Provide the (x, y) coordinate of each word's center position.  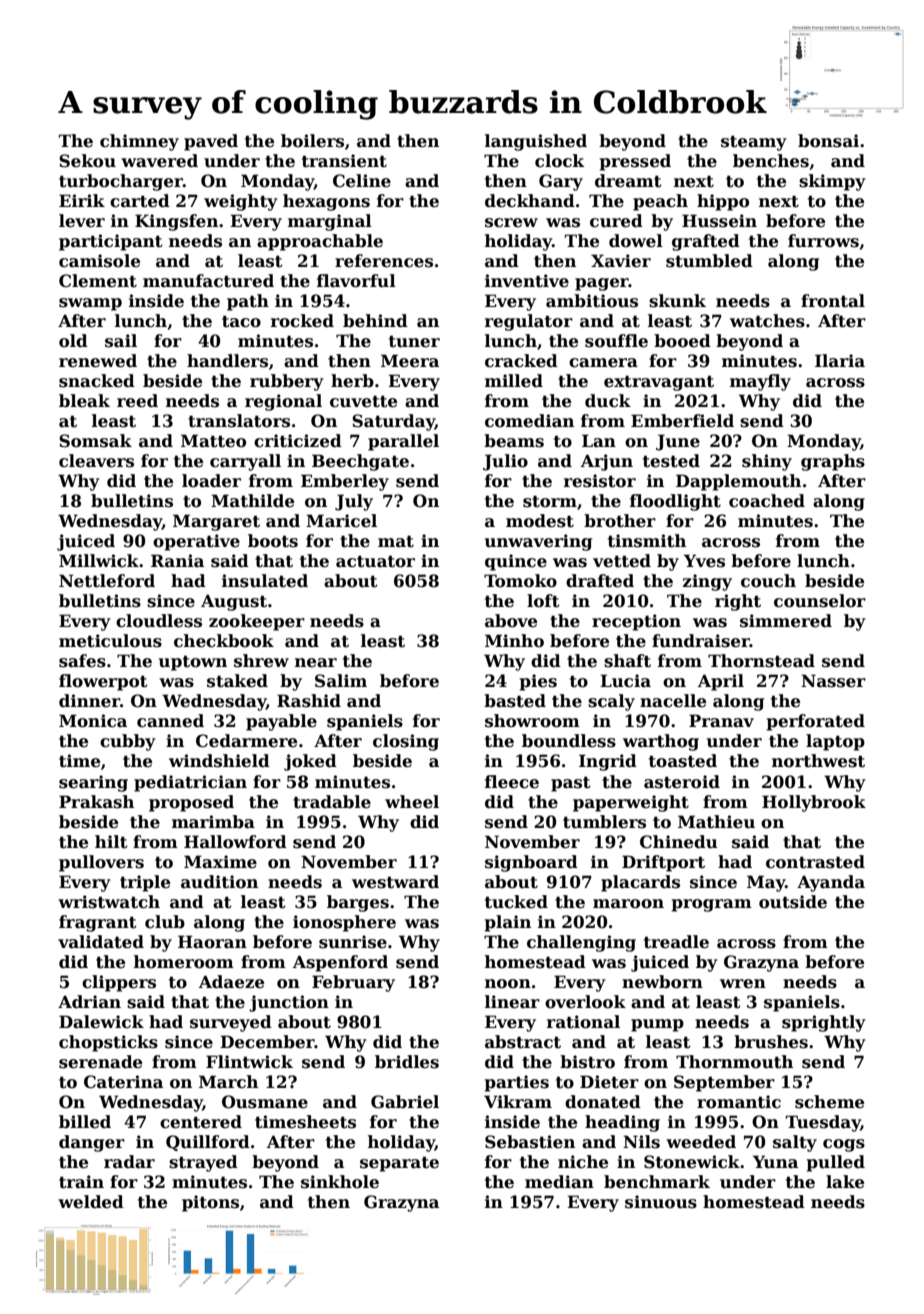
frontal (833, 301)
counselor (820, 601)
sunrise (353, 942)
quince (516, 562)
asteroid (682, 782)
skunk (677, 301)
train (81, 1182)
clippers (119, 983)
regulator (529, 322)
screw (511, 223)
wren (743, 984)
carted (140, 201)
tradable (332, 802)
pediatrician (190, 783)
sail (121, 341)
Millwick (99, 561)
